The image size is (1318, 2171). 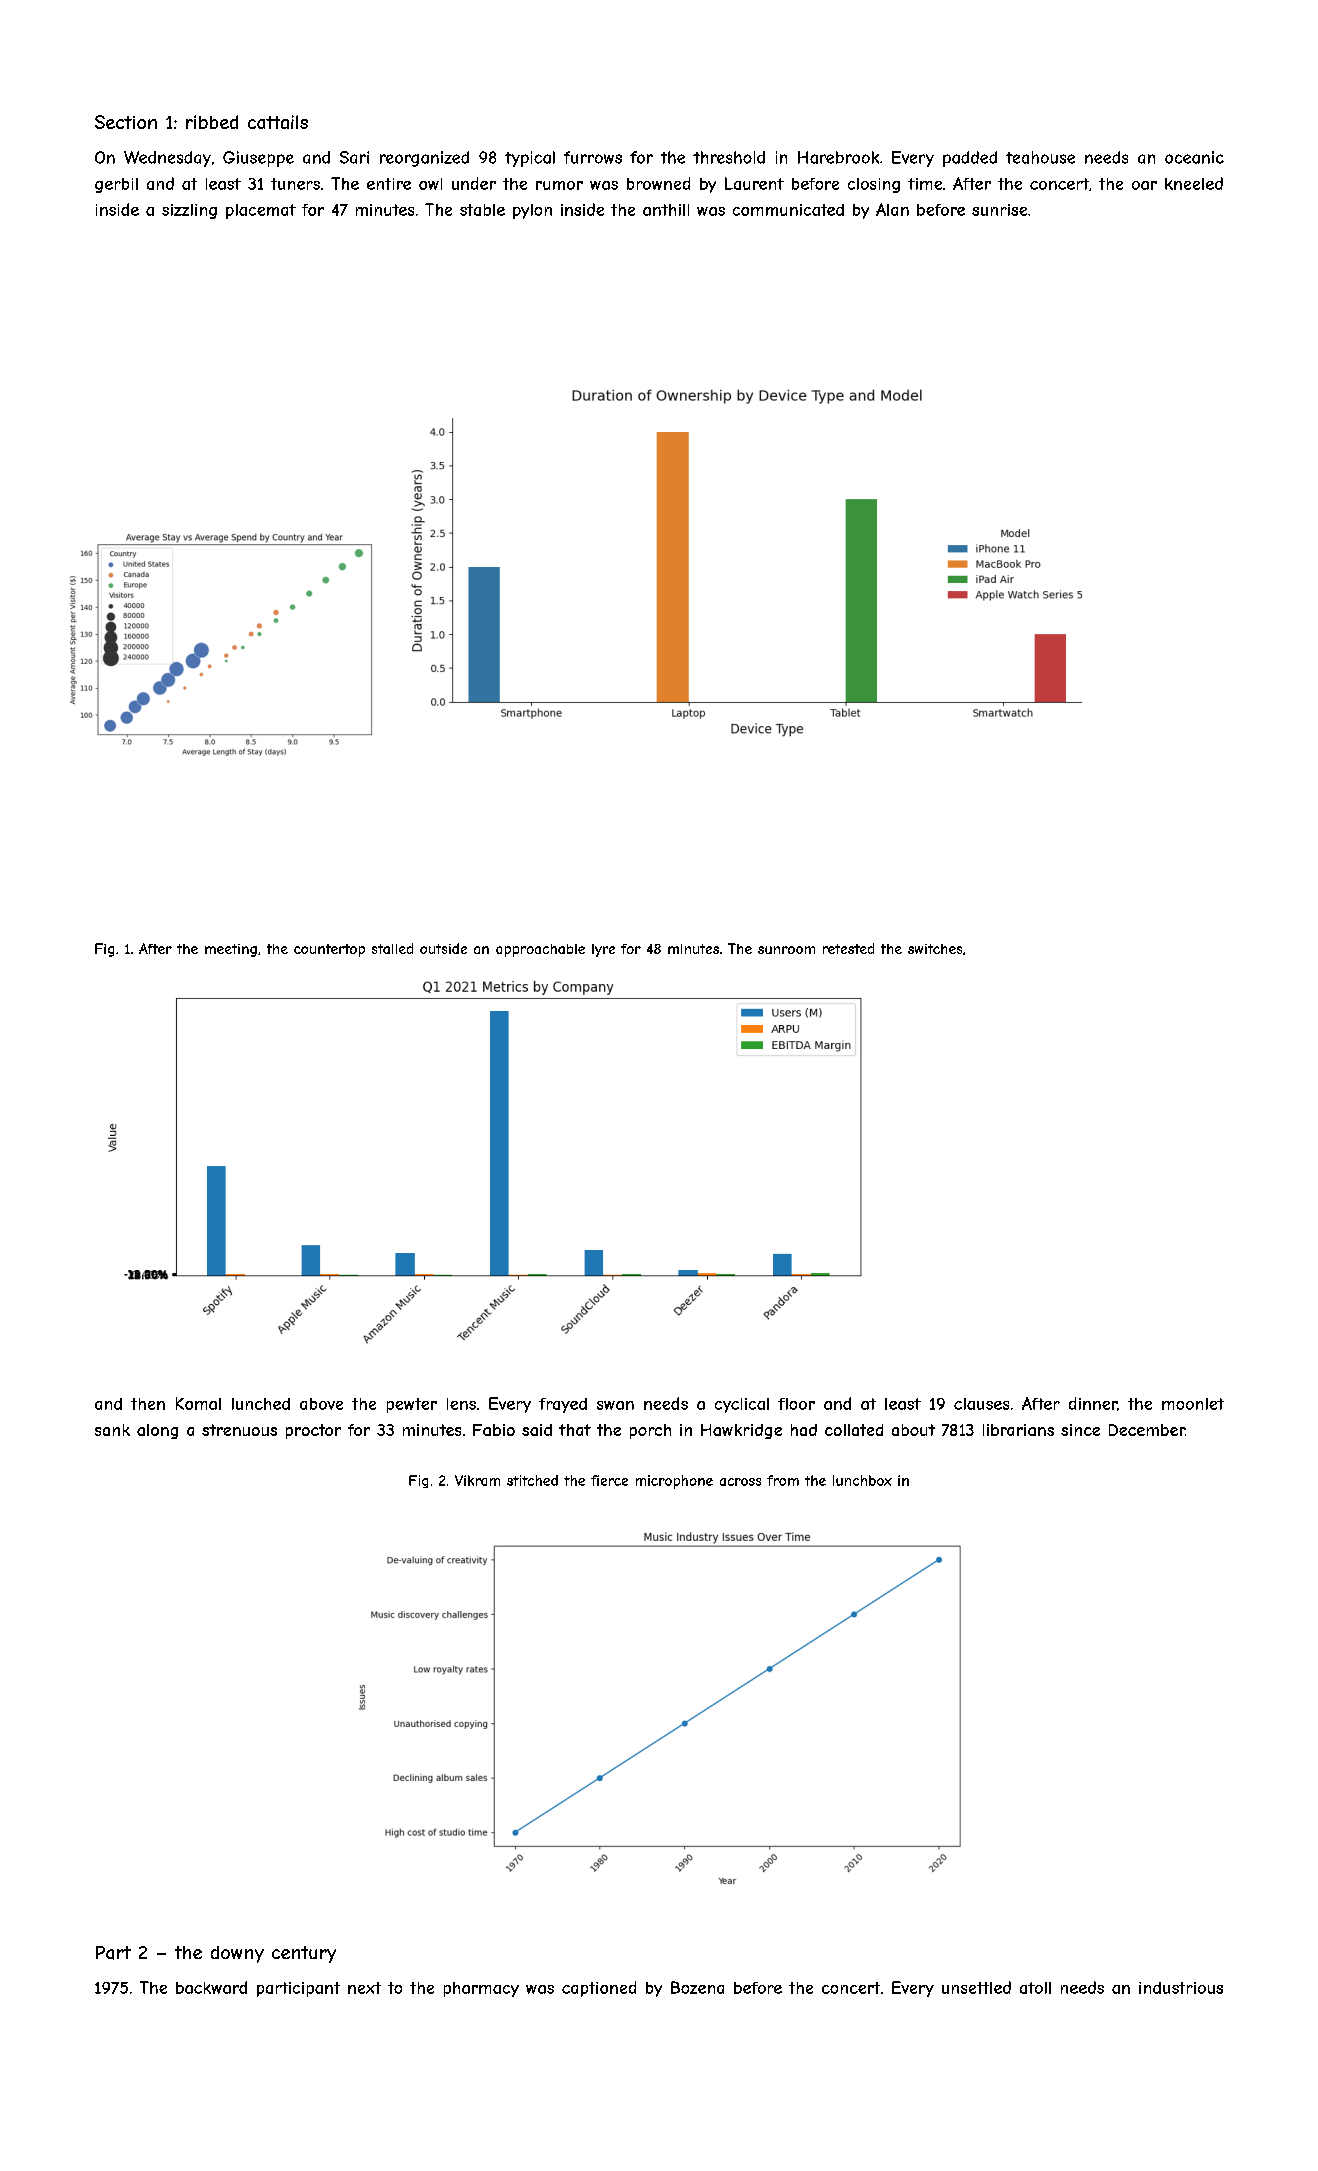 I want to click on Section, so click(x=126, y=122).
